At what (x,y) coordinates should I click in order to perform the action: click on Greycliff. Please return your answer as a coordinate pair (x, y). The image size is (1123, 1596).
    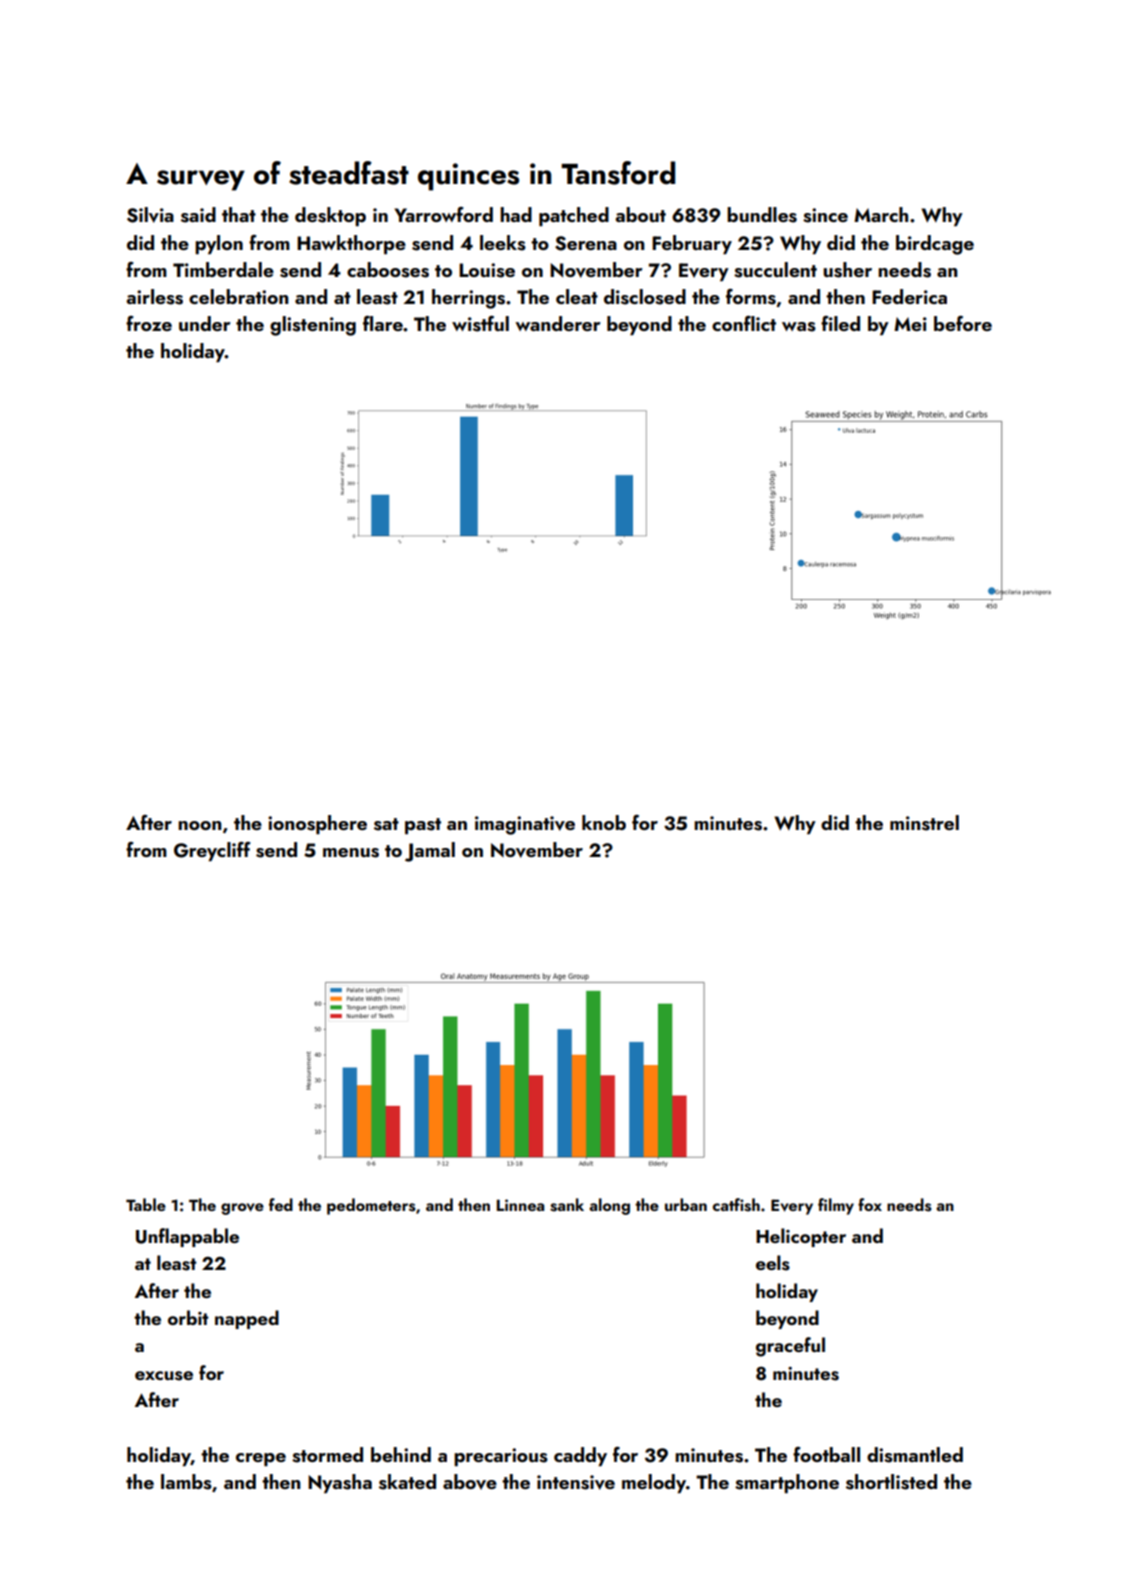
    Looking at the image, I should click on (212, 851).
